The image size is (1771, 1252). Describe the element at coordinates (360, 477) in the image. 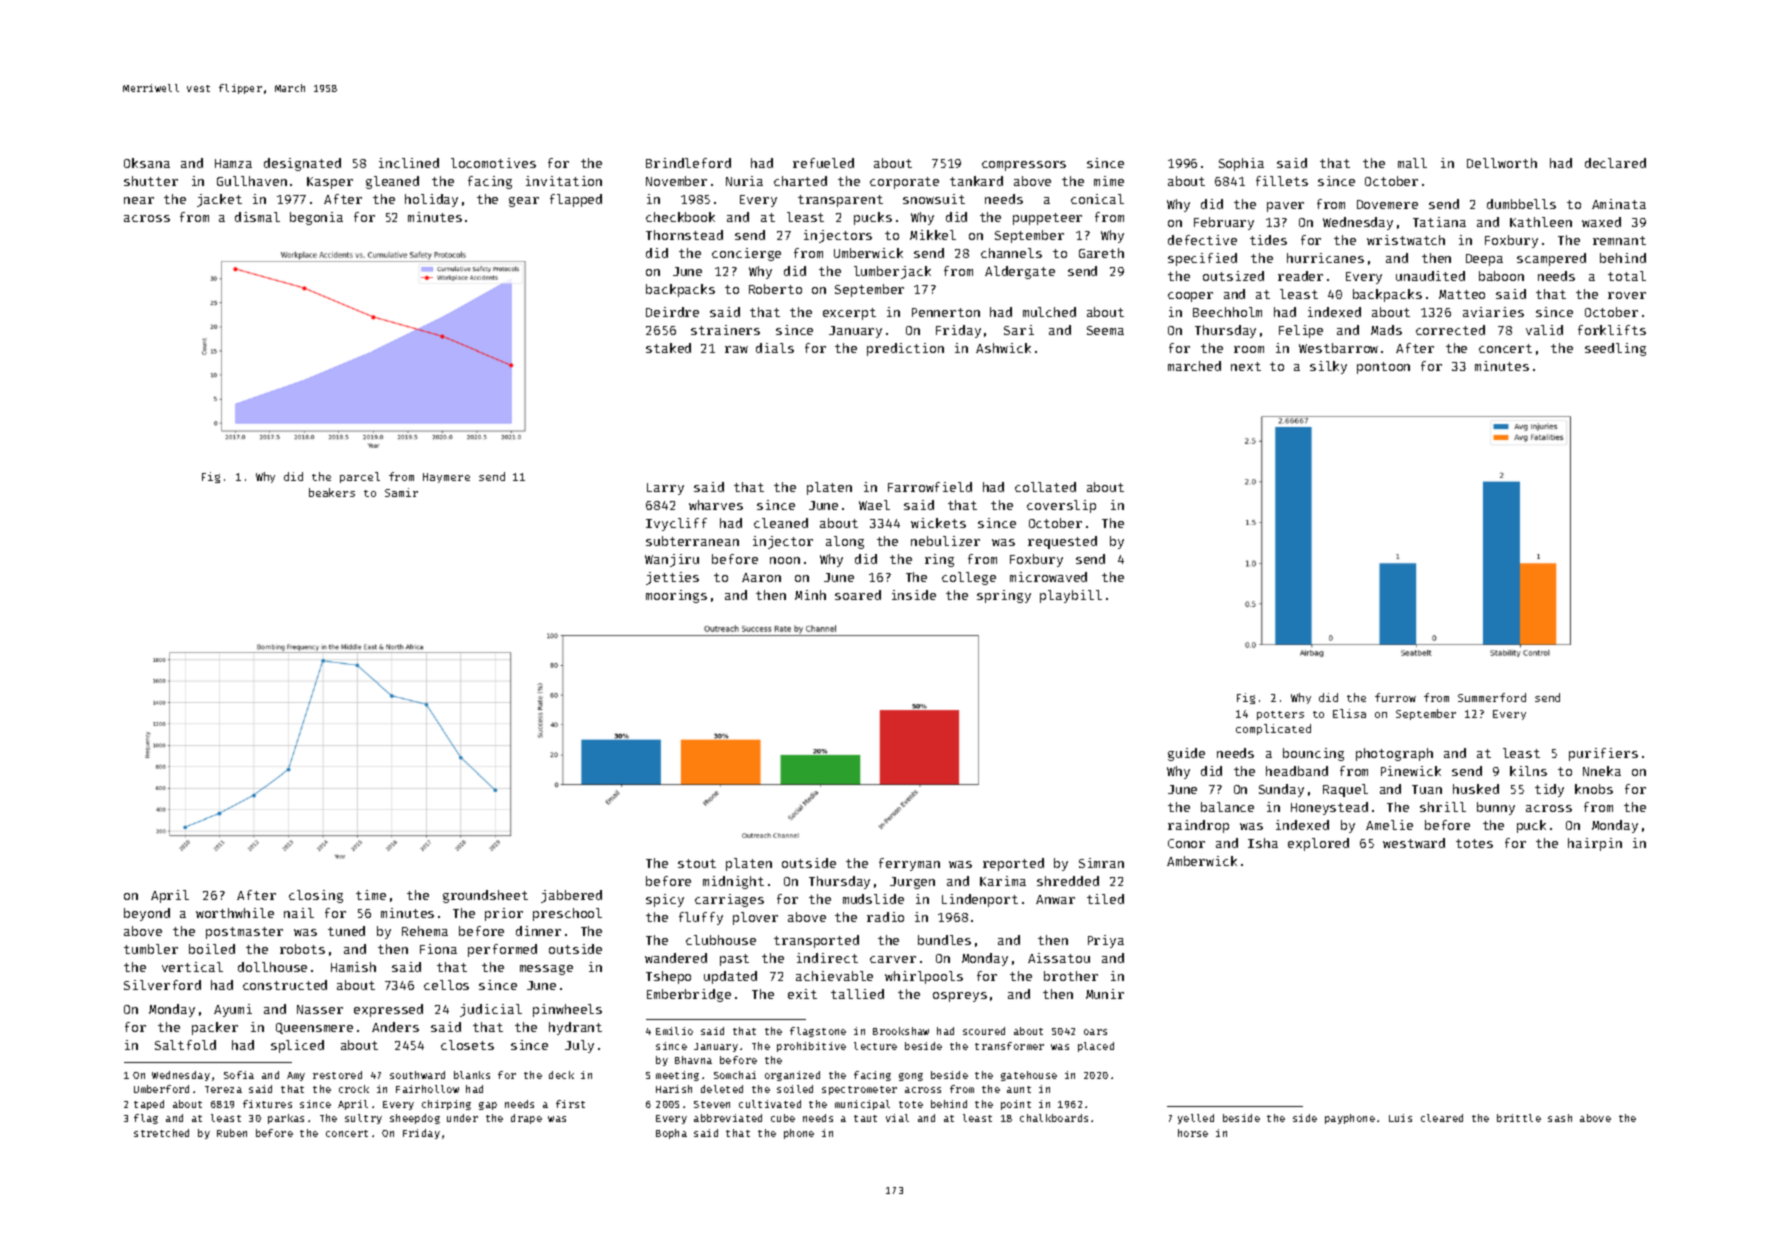

I see `parcel` at that location.
